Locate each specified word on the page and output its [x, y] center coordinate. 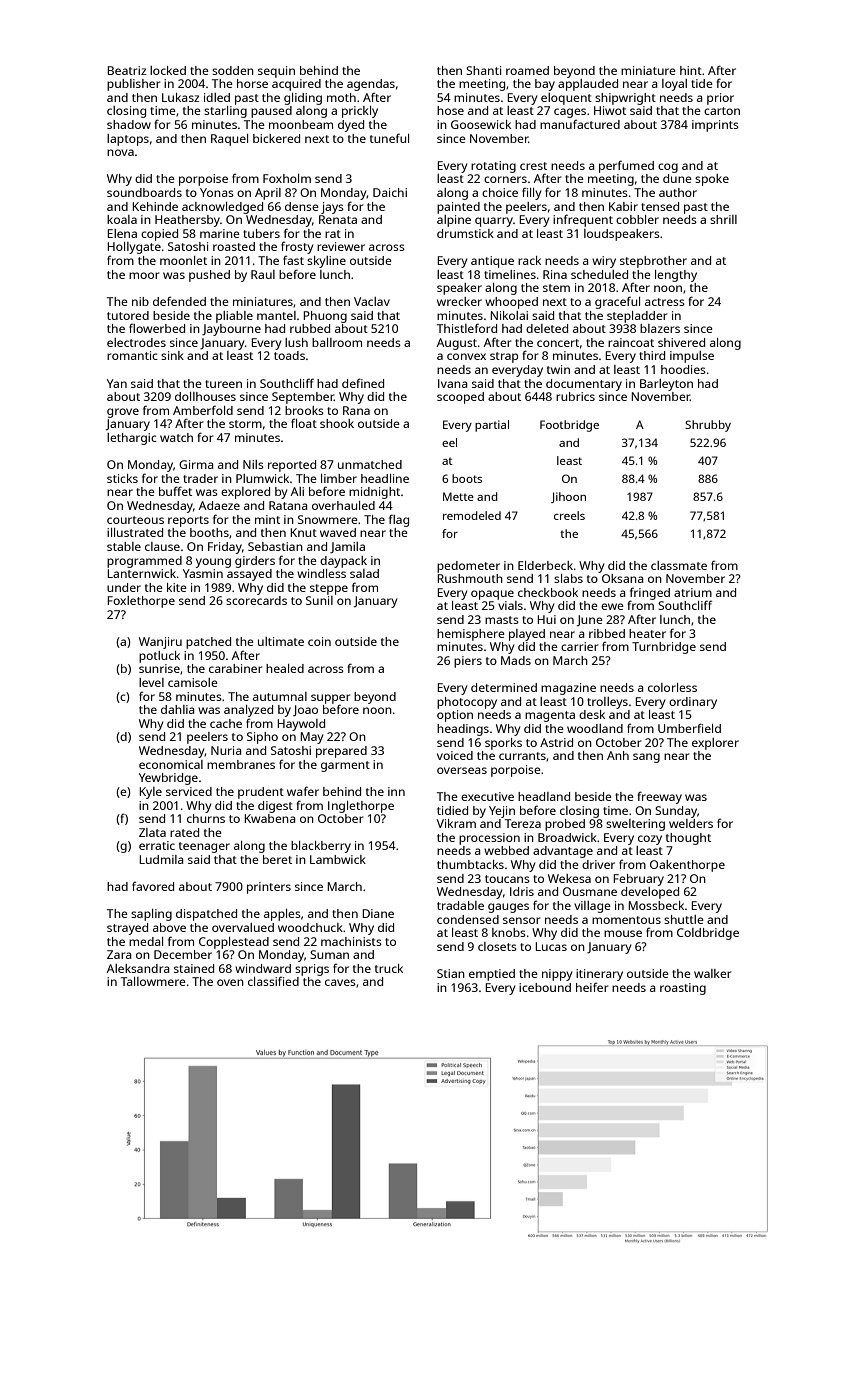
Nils [253, 464]
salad [364, 573]
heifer [592, 987]
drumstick [465, 233]
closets [497, 946]
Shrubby [708, 426]
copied [159, 235]
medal [146, 941]
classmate [679, 565]
